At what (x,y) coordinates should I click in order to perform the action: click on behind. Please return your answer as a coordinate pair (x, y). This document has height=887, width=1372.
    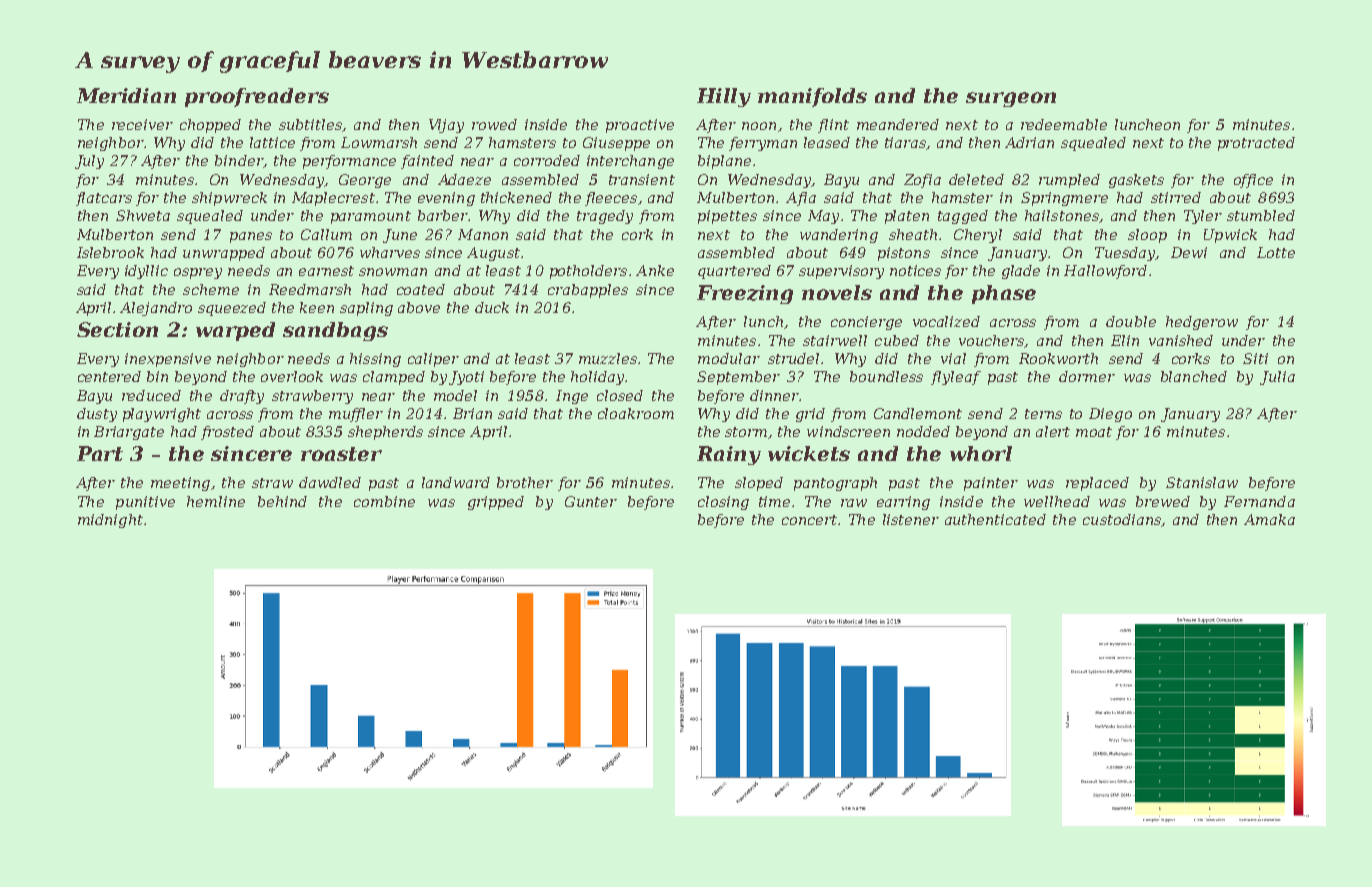
    Looking at the image, I should click on (282, 501).
